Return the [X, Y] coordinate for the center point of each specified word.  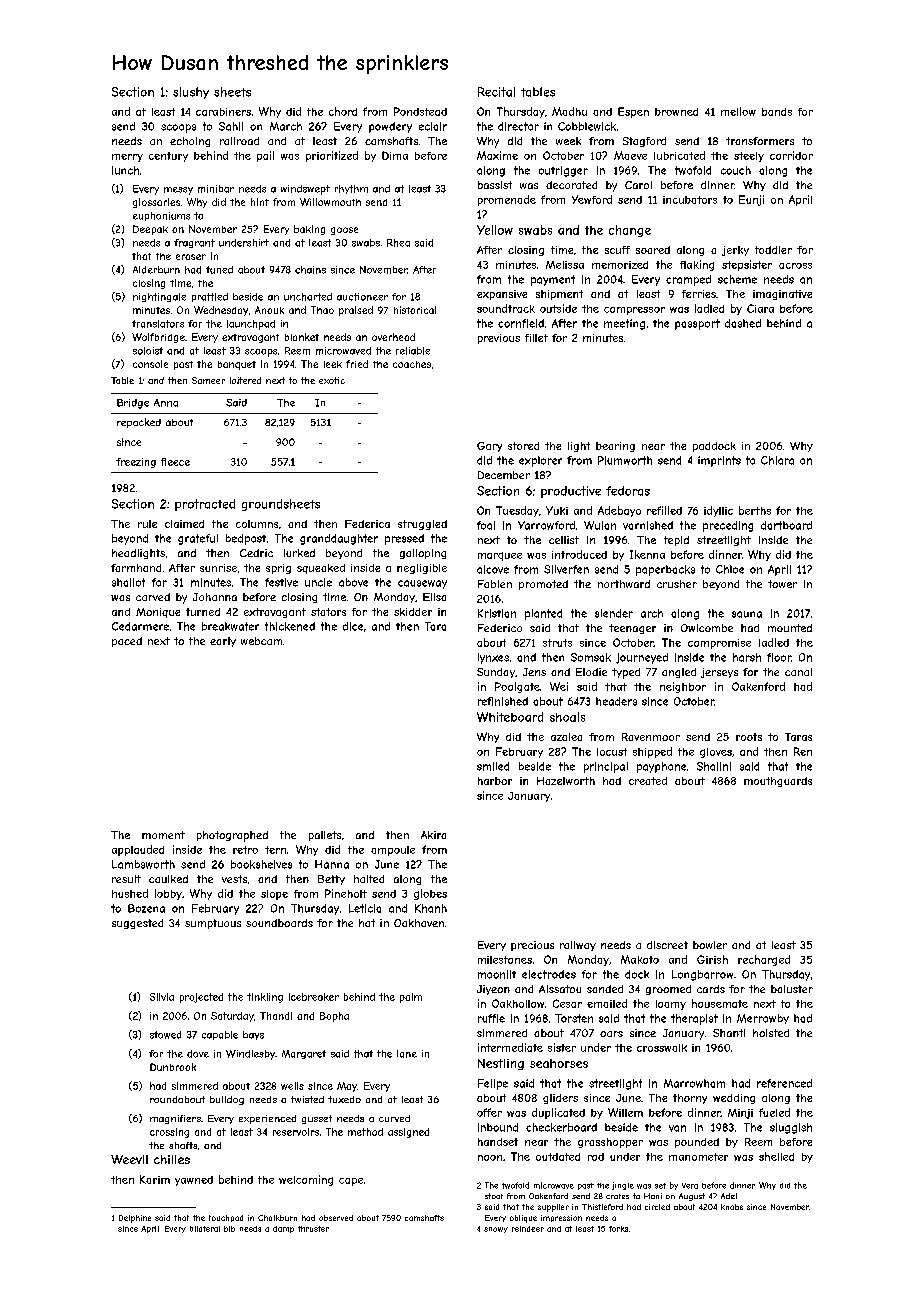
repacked [139, 423]
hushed [130, 893]
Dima [395, 155]
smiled [493, 766]
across [795, 266]
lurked [299, 553]
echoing [190, 142]
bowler [710, 945]
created [648, 781]
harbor [495, 781]
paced [127, 642]
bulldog [227, 1100]
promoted [543, 585]
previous [499, 339]
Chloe [730, 569]
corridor [791, 155]
